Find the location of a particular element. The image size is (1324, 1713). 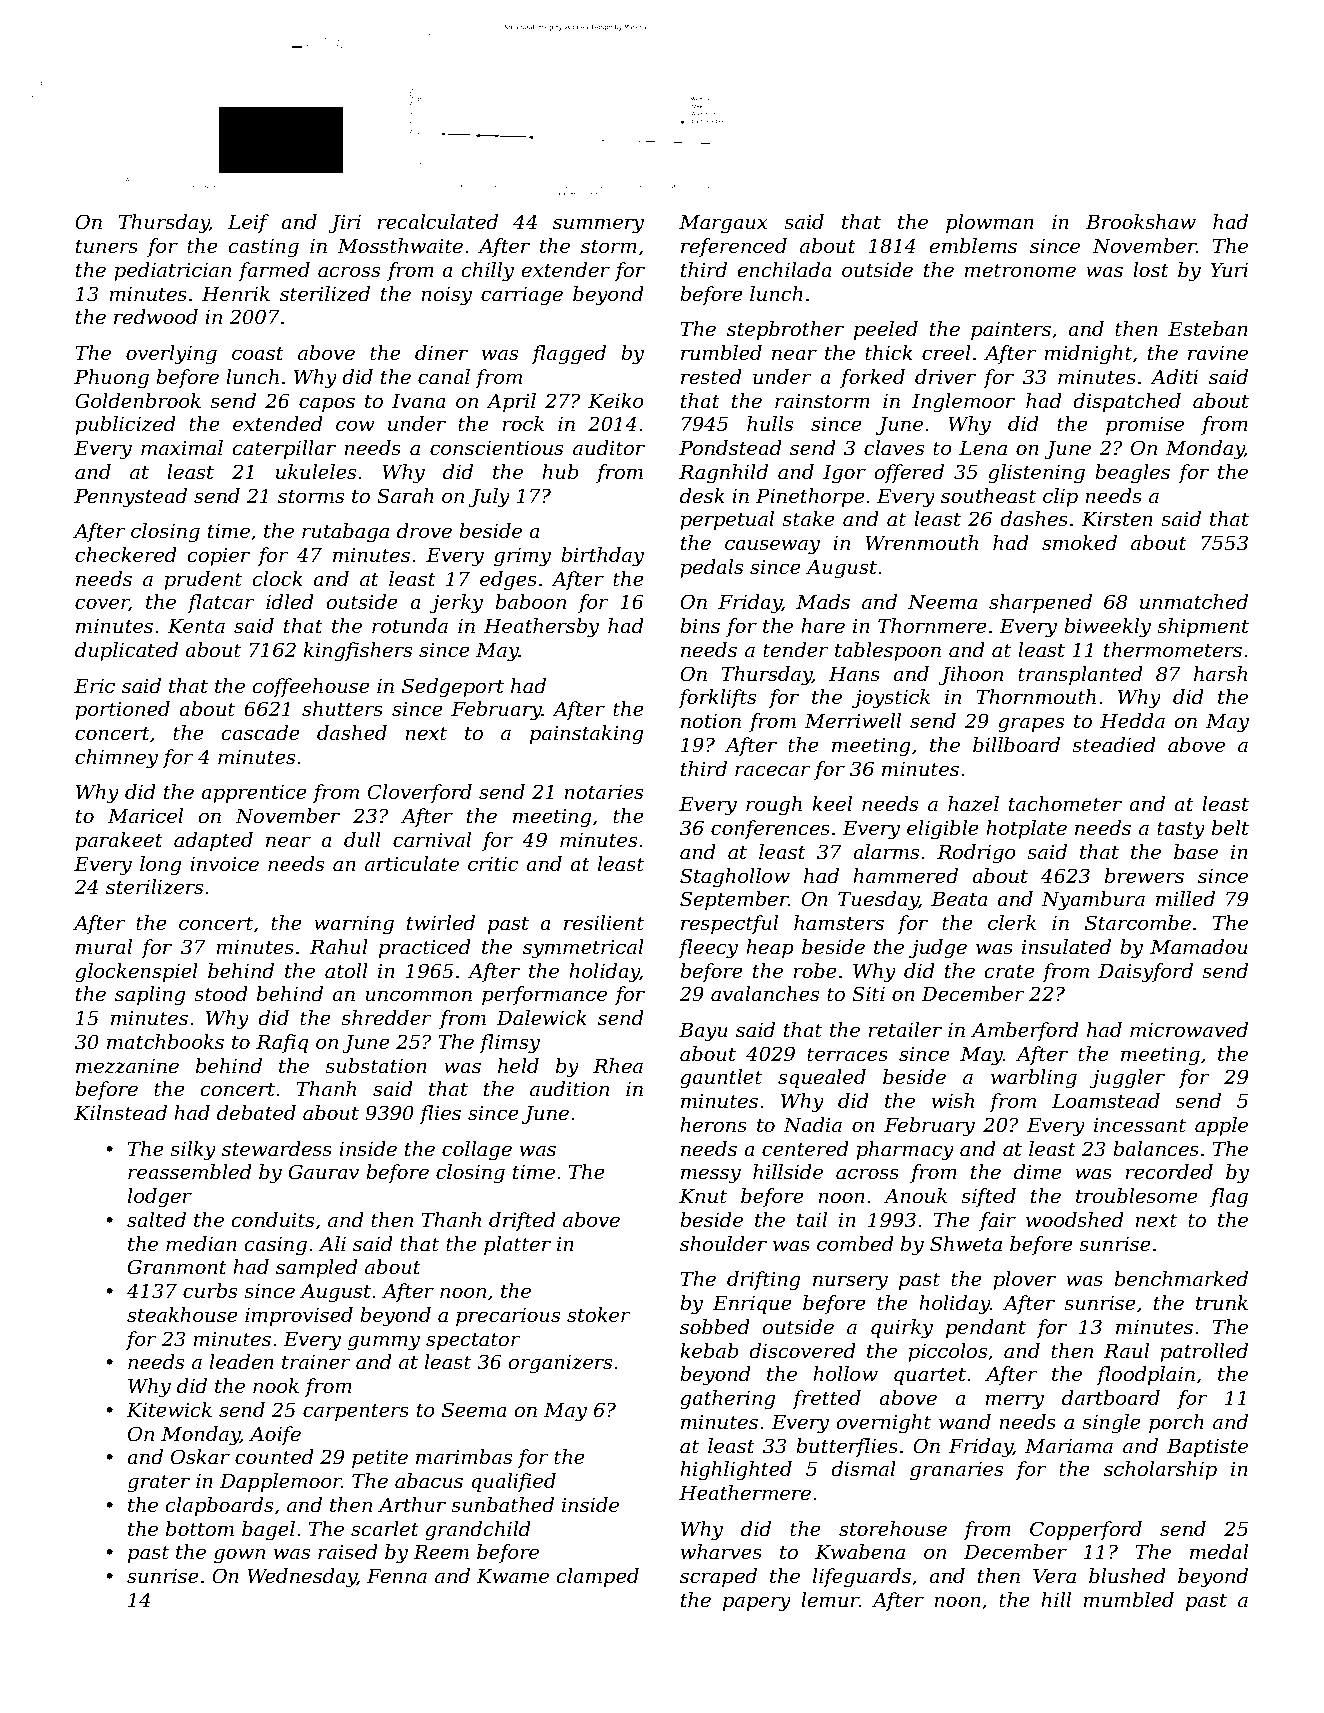

hulls is located at coordinates (770, 424).
